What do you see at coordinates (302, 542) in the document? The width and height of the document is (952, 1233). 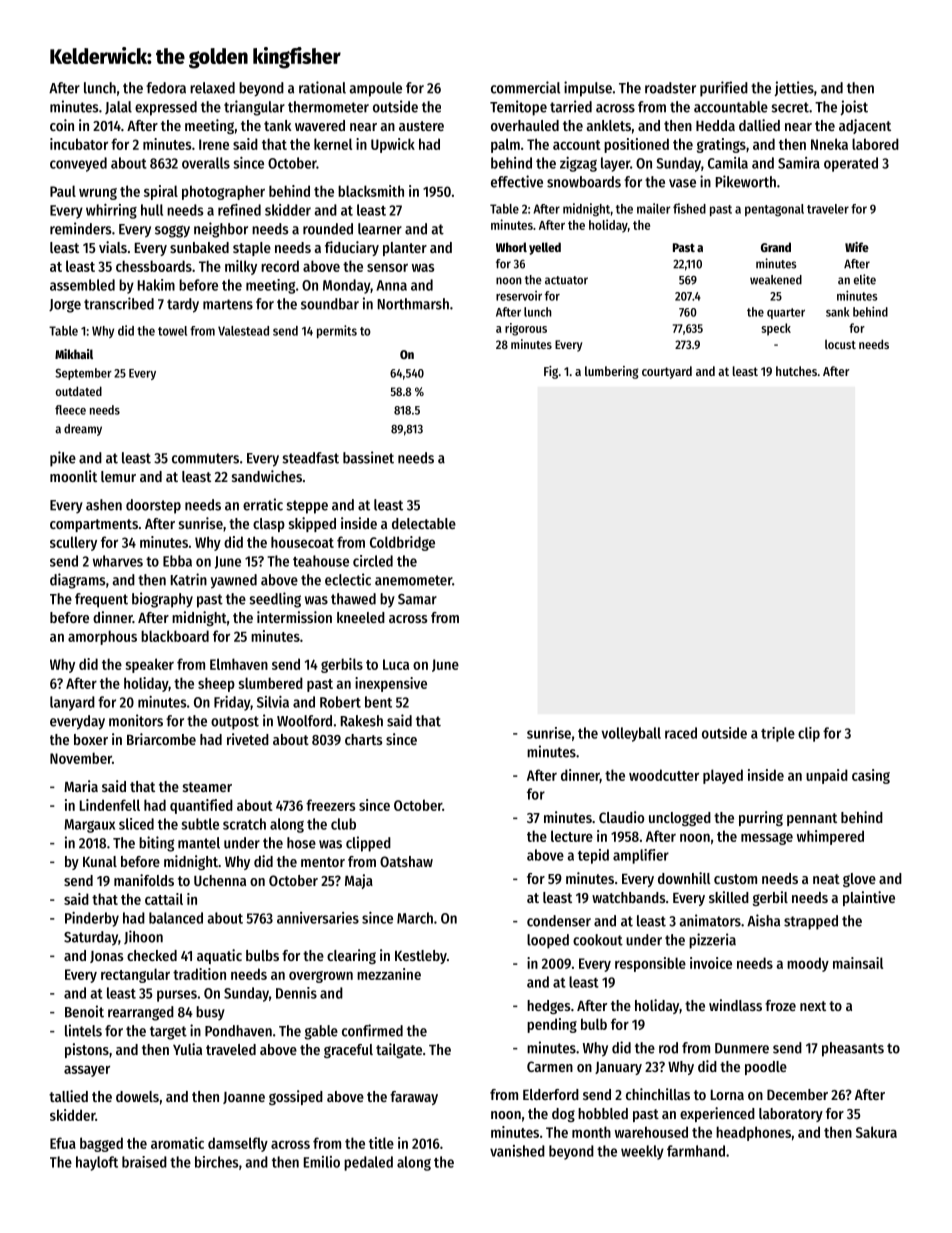 I see `housecoat` at bounding box center [302, 542].
